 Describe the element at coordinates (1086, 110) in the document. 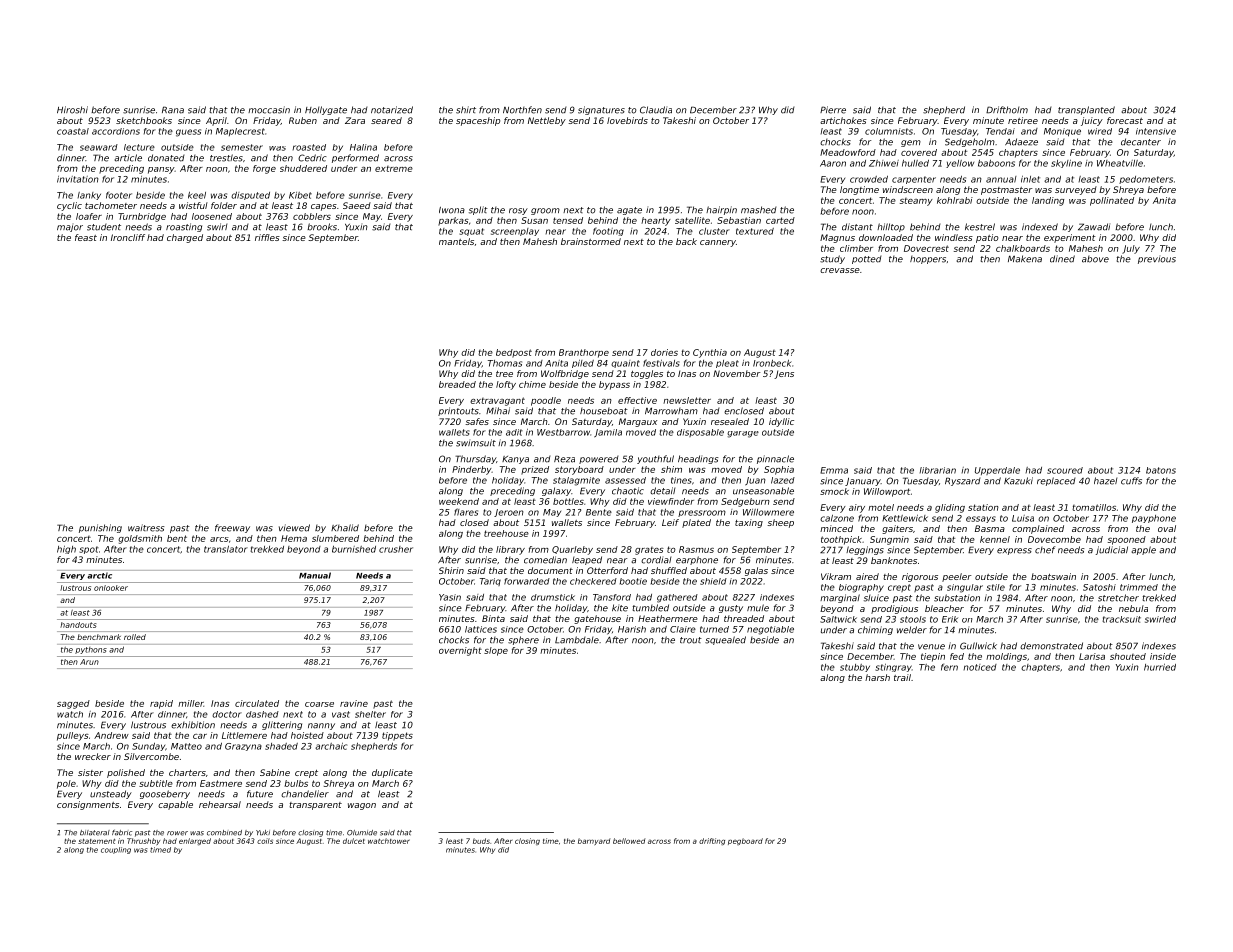

I see `transplanted` at that location.
